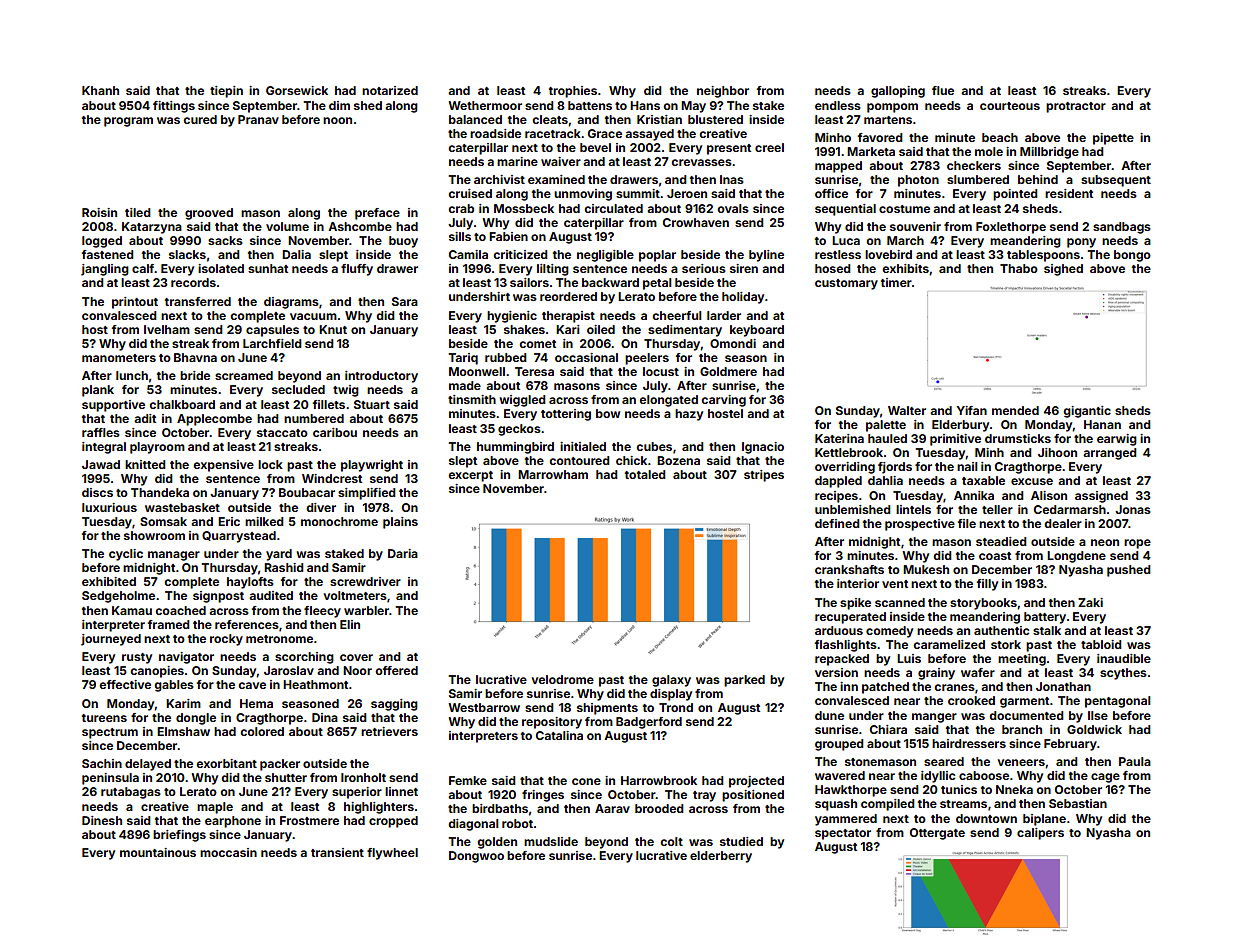  Describe the element at coordinates (517, 823) in the image. I see `robot` at that location.
